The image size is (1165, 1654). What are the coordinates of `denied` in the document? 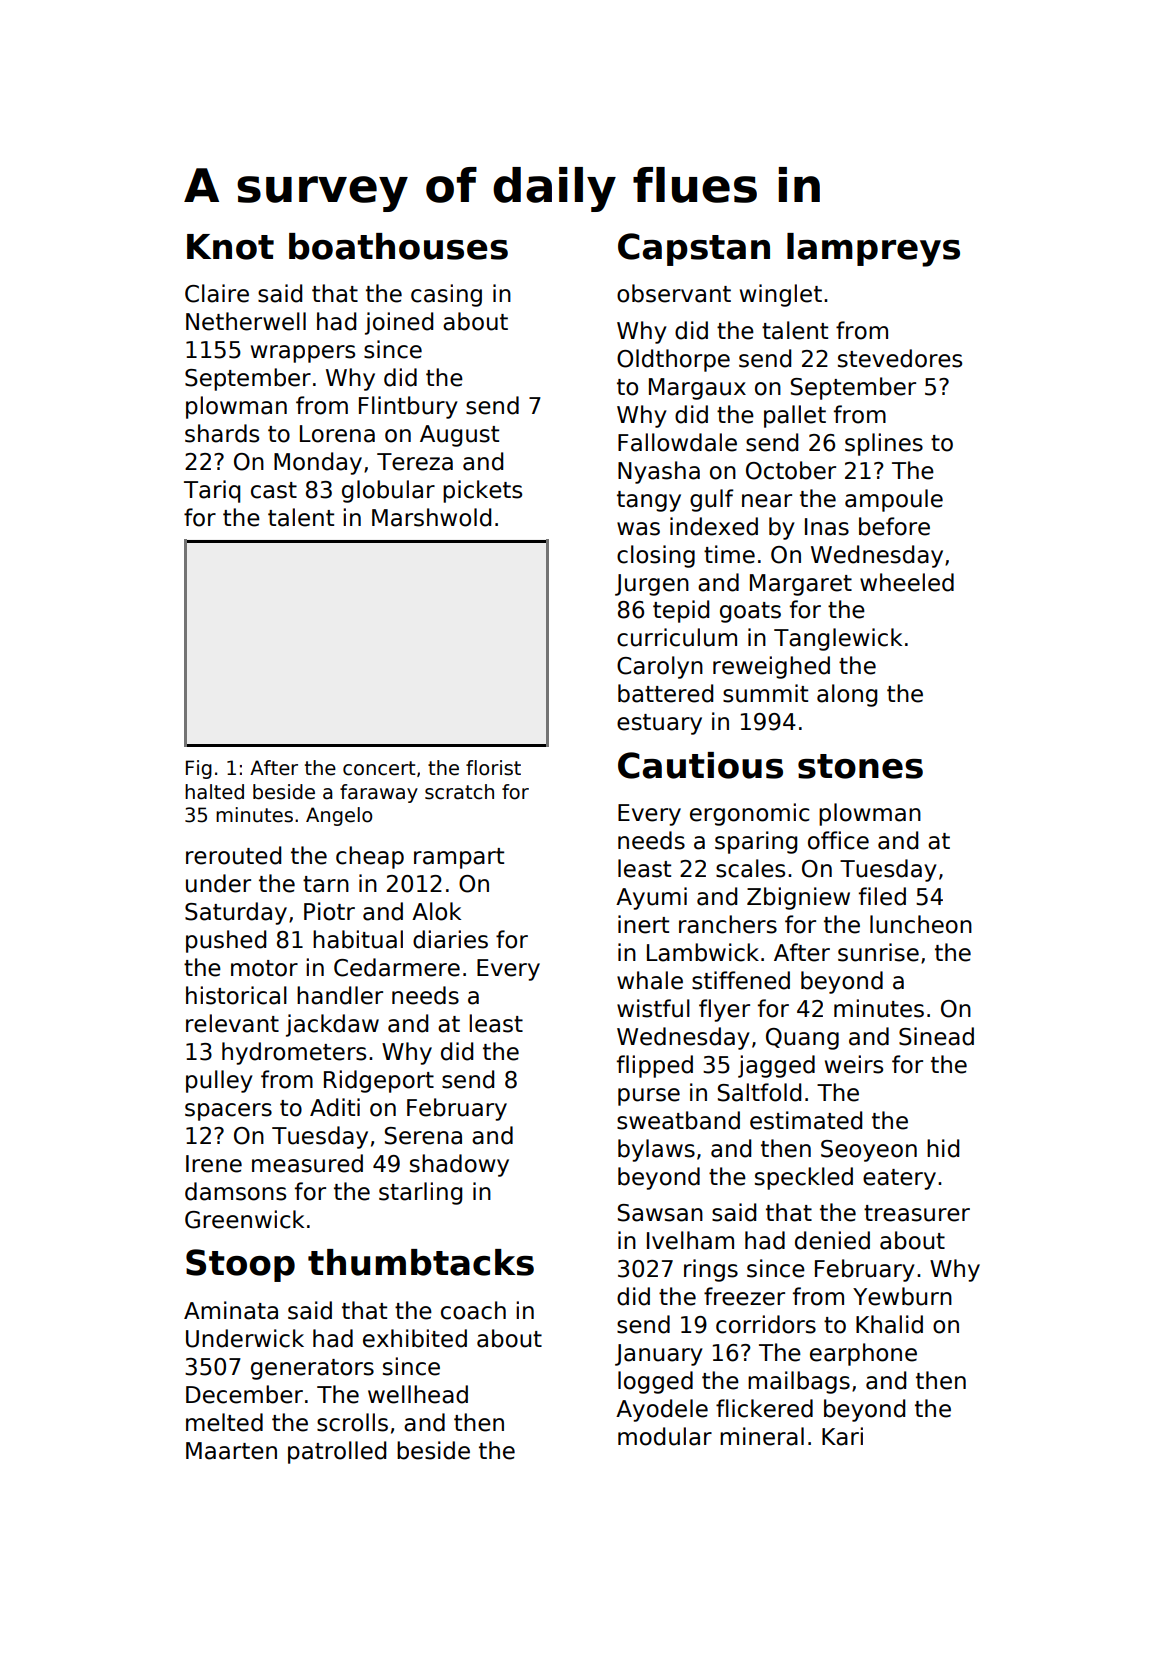 It's located at (832, 1240).
